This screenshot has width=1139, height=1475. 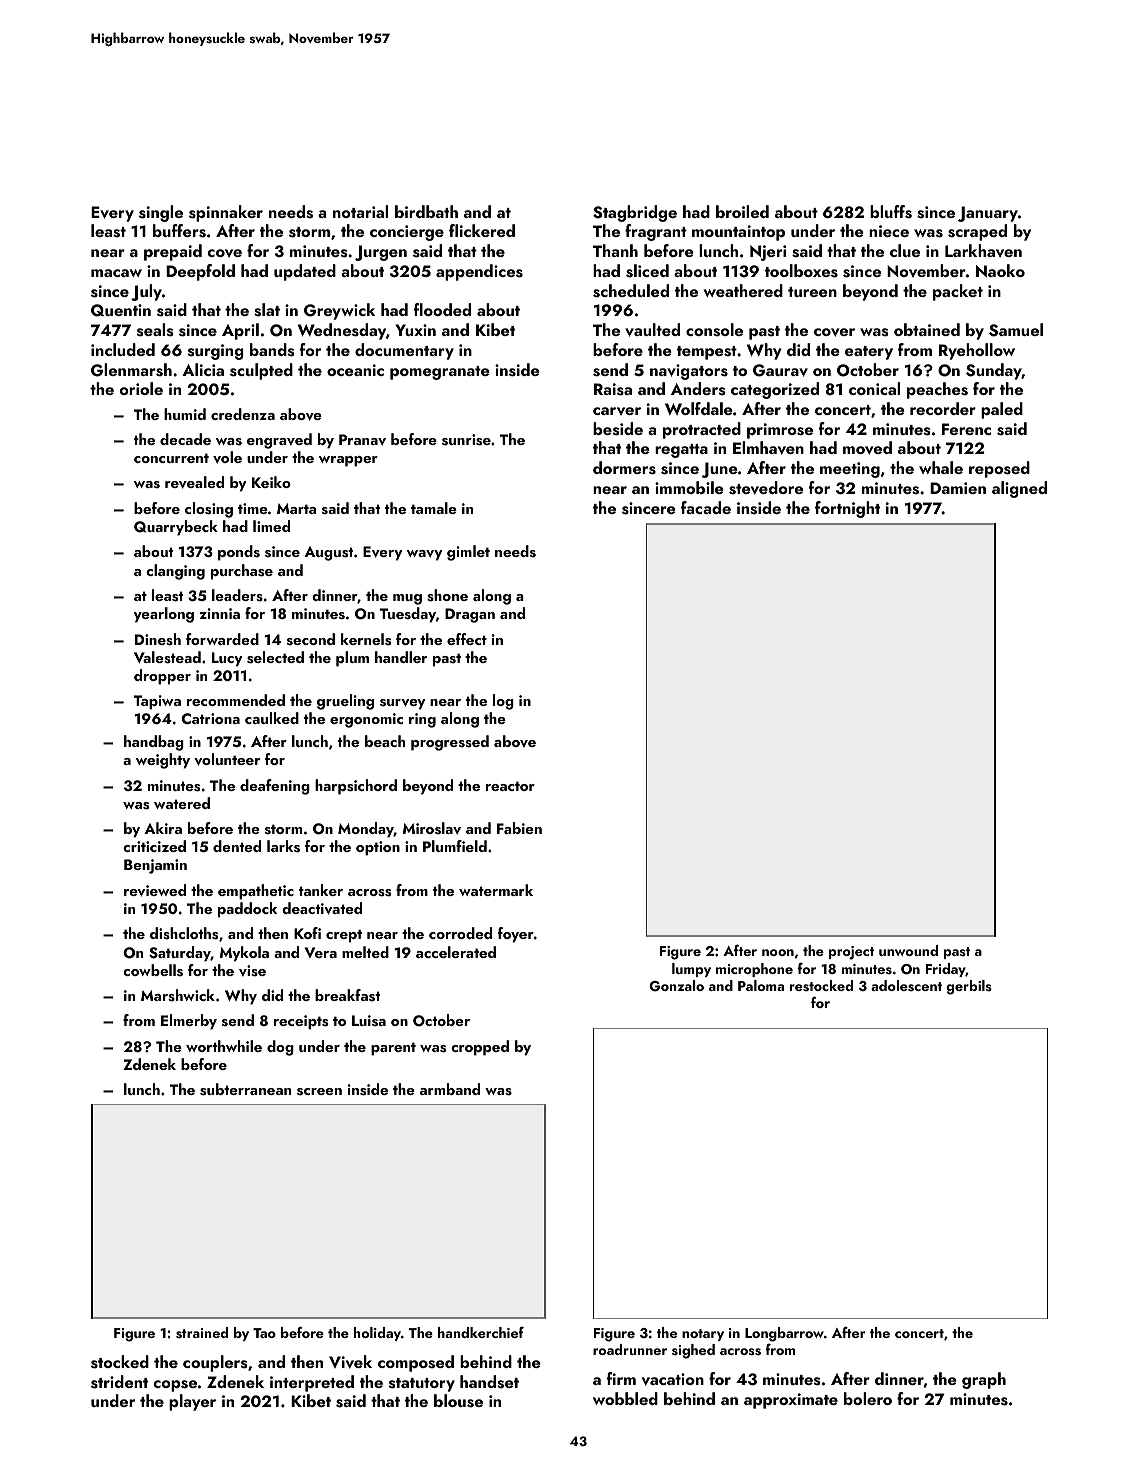 I want to click on graph, so click(x=984, y=1380).
